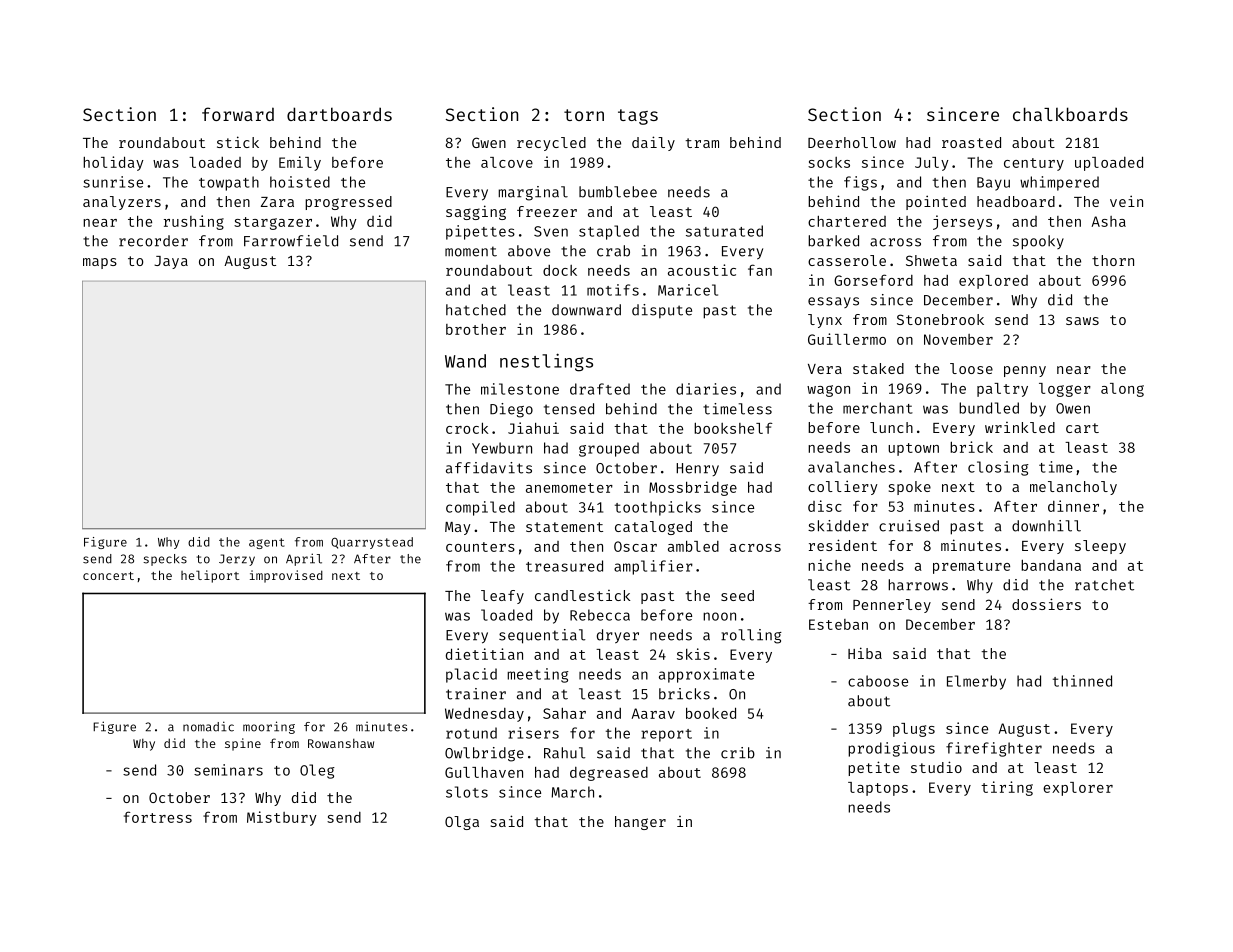  What do you see at coordinates (640, 823) in the screenshot?
I see `hanger` at bounding box center [640, 823].
